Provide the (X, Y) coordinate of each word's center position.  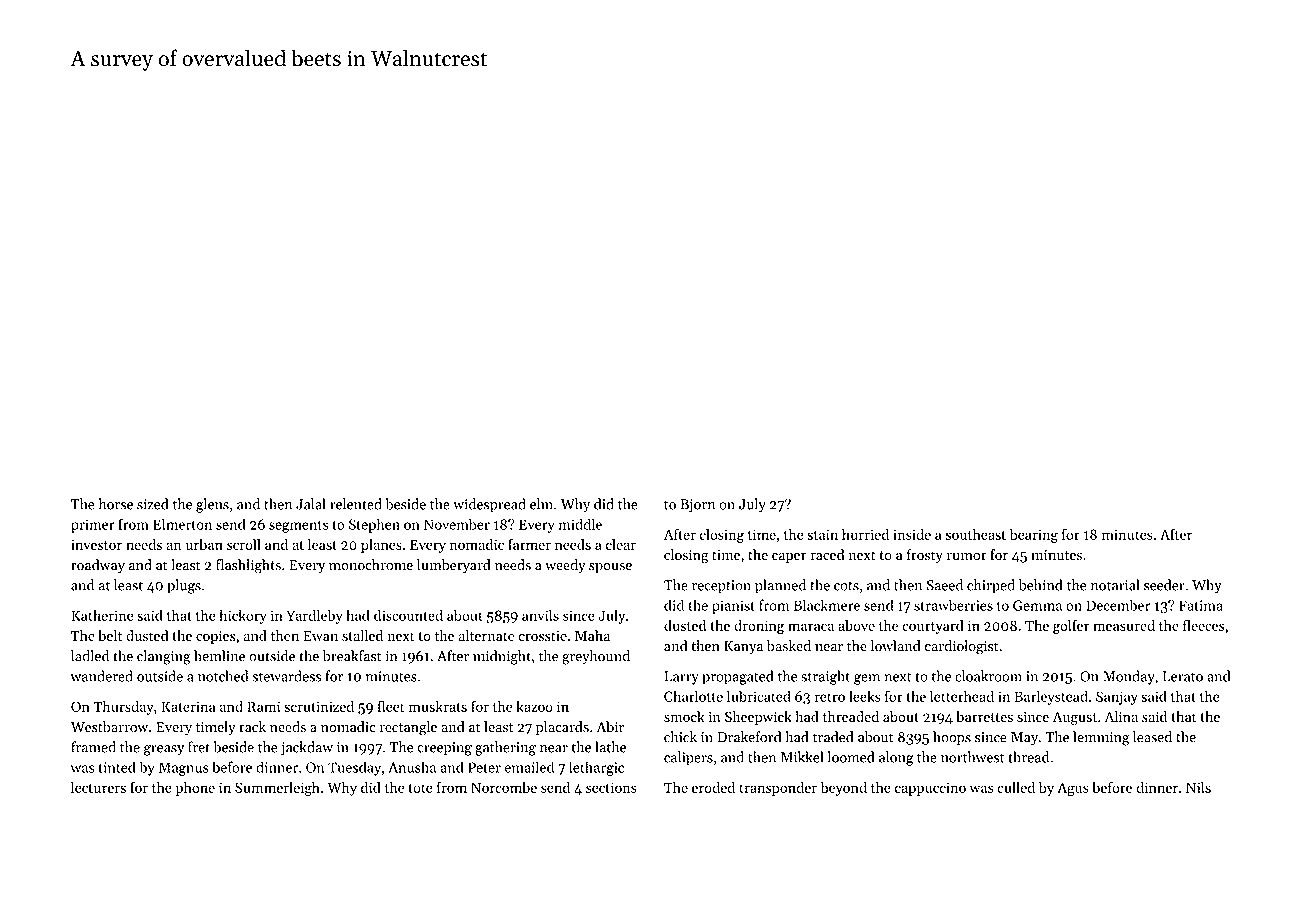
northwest (972, 757)
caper (789, 557)
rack (252, 727)
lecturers (98, 787)
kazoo (534, 706)
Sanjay (1117, 698)
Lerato (1183, 676)
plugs (184, 586)
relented (356, 504)
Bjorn (697, 506)
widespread (489, 505)
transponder (778, 789)
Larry (682, 678)
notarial (1115, 585)
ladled (90, 656)
